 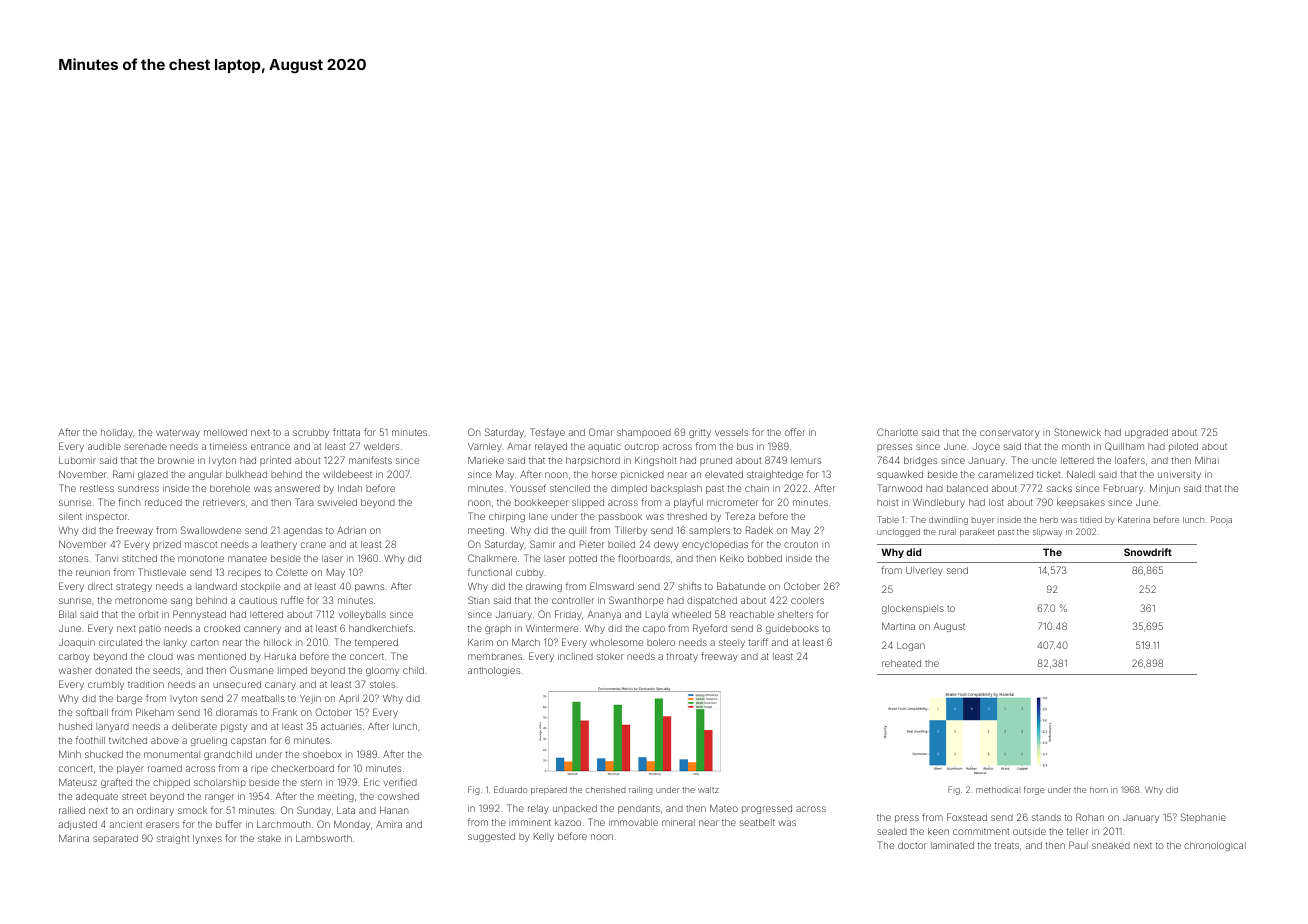 I want to click on Mihai, so click(x=1207, y=460).
